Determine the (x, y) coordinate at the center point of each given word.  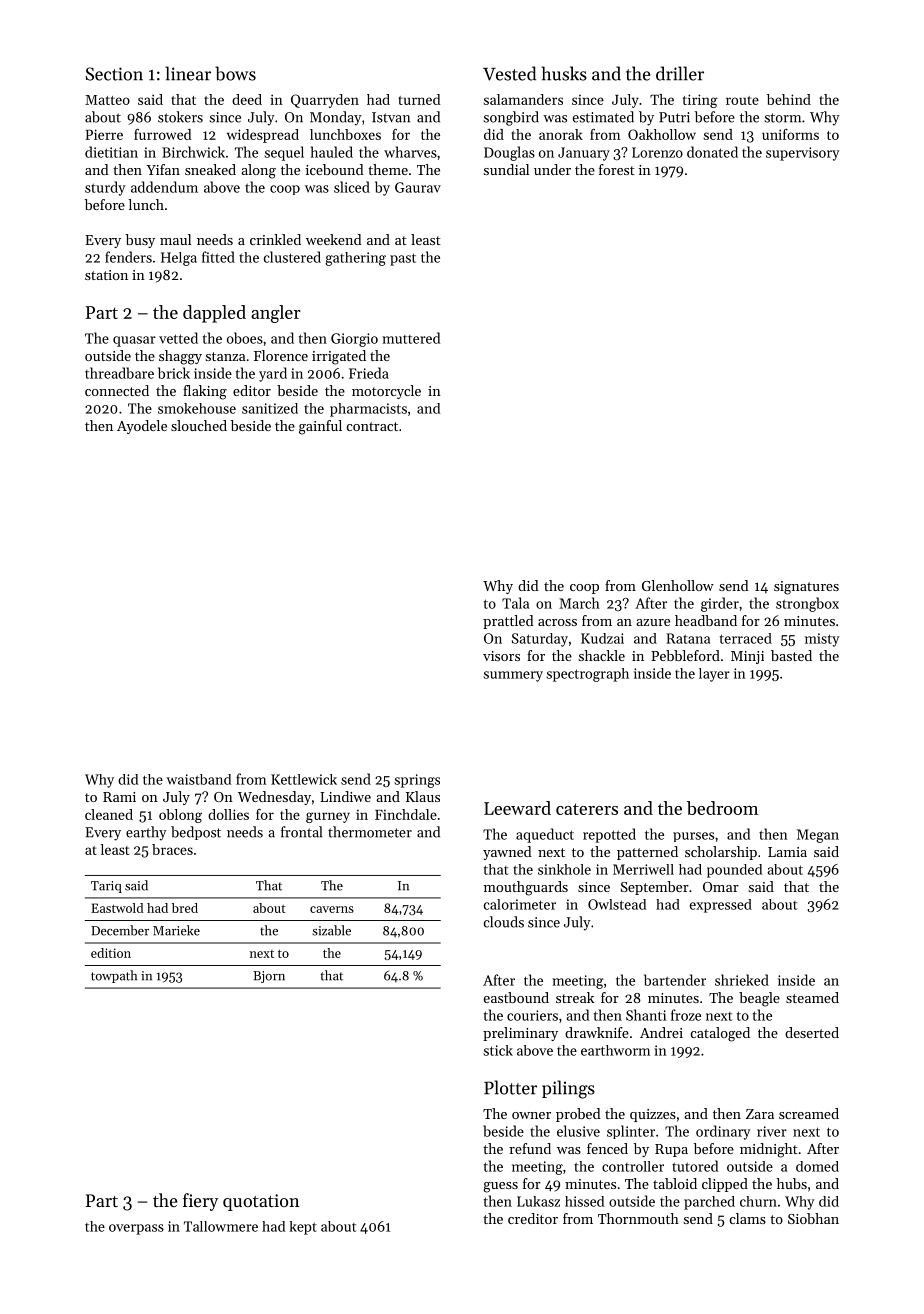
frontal (301, 832)
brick (174, 373)
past (403, 259)
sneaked (210, 169)
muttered (411, 338)
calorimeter (520, 904)
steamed (812, 997)
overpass (136, 1229)
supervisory (802, 154)
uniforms (790, 134)
